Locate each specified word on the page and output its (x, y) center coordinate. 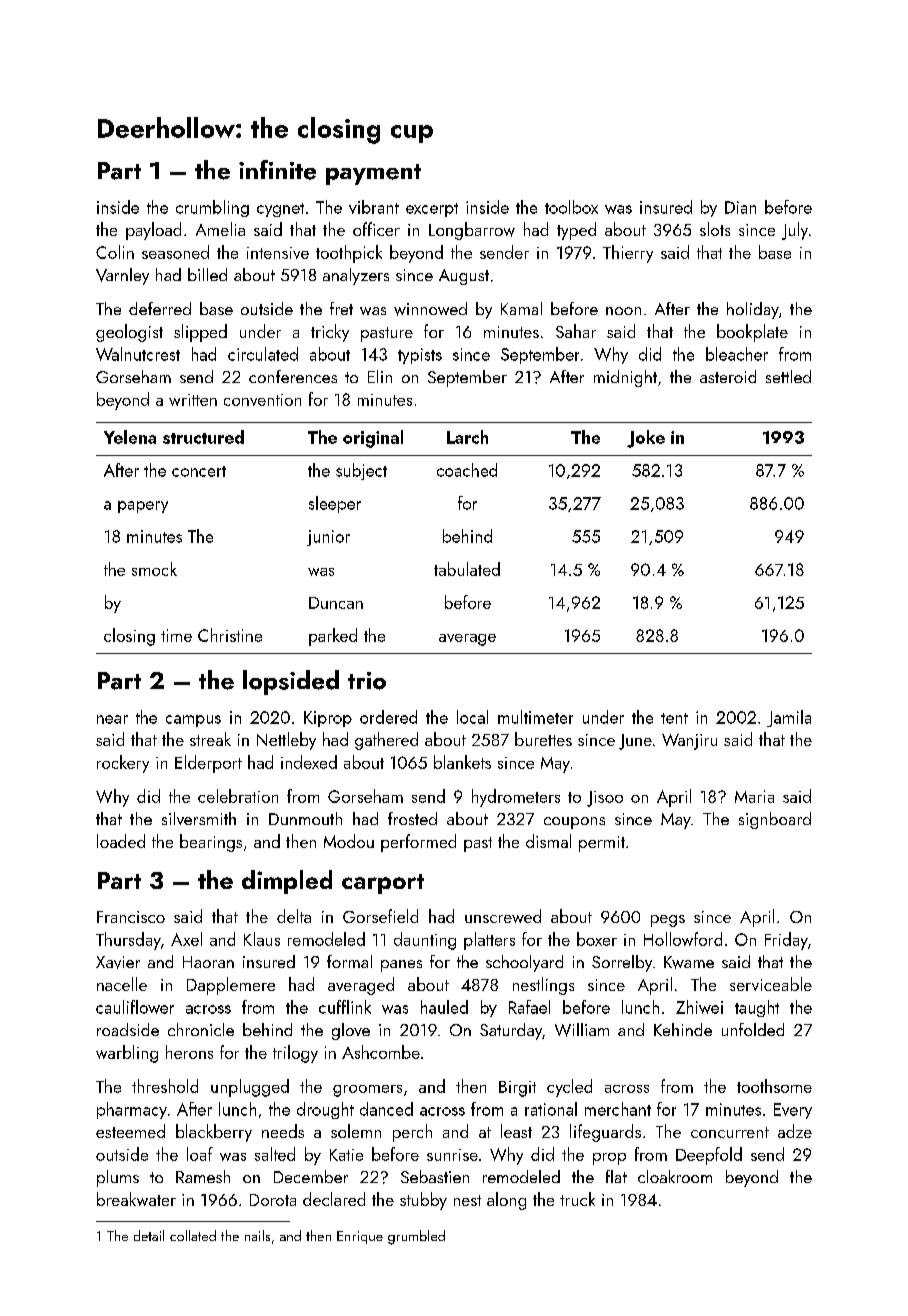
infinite (277, 170)
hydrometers (516, 798)
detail (149, 1235)
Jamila (789, 718)
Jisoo (605, 799)
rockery (123, 764)
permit (602, 844)
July (795, 231)
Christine (230, 635)
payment (373, 174)
